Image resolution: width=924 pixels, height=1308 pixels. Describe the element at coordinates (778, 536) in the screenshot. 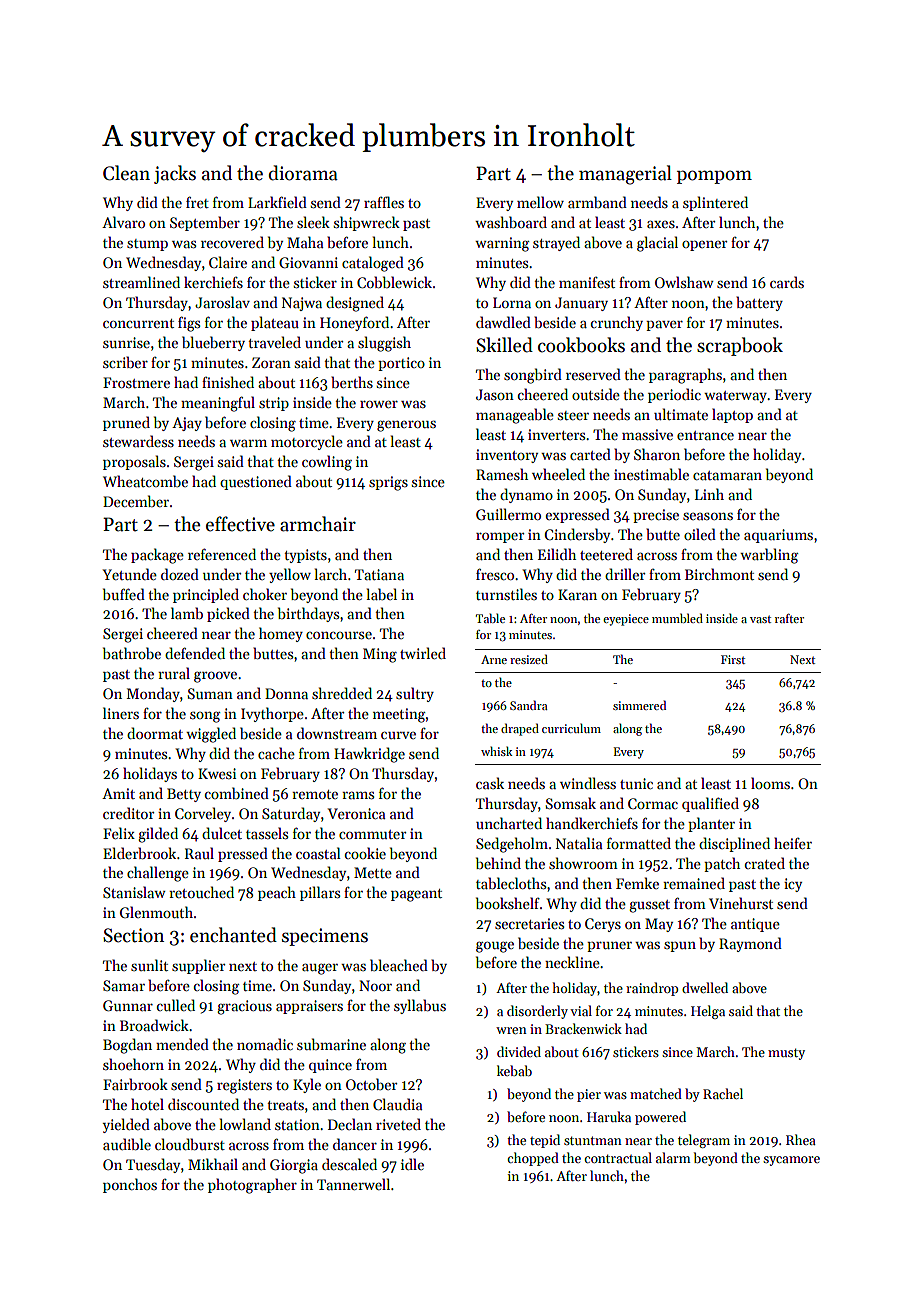

I see `aquariums` at that location.
